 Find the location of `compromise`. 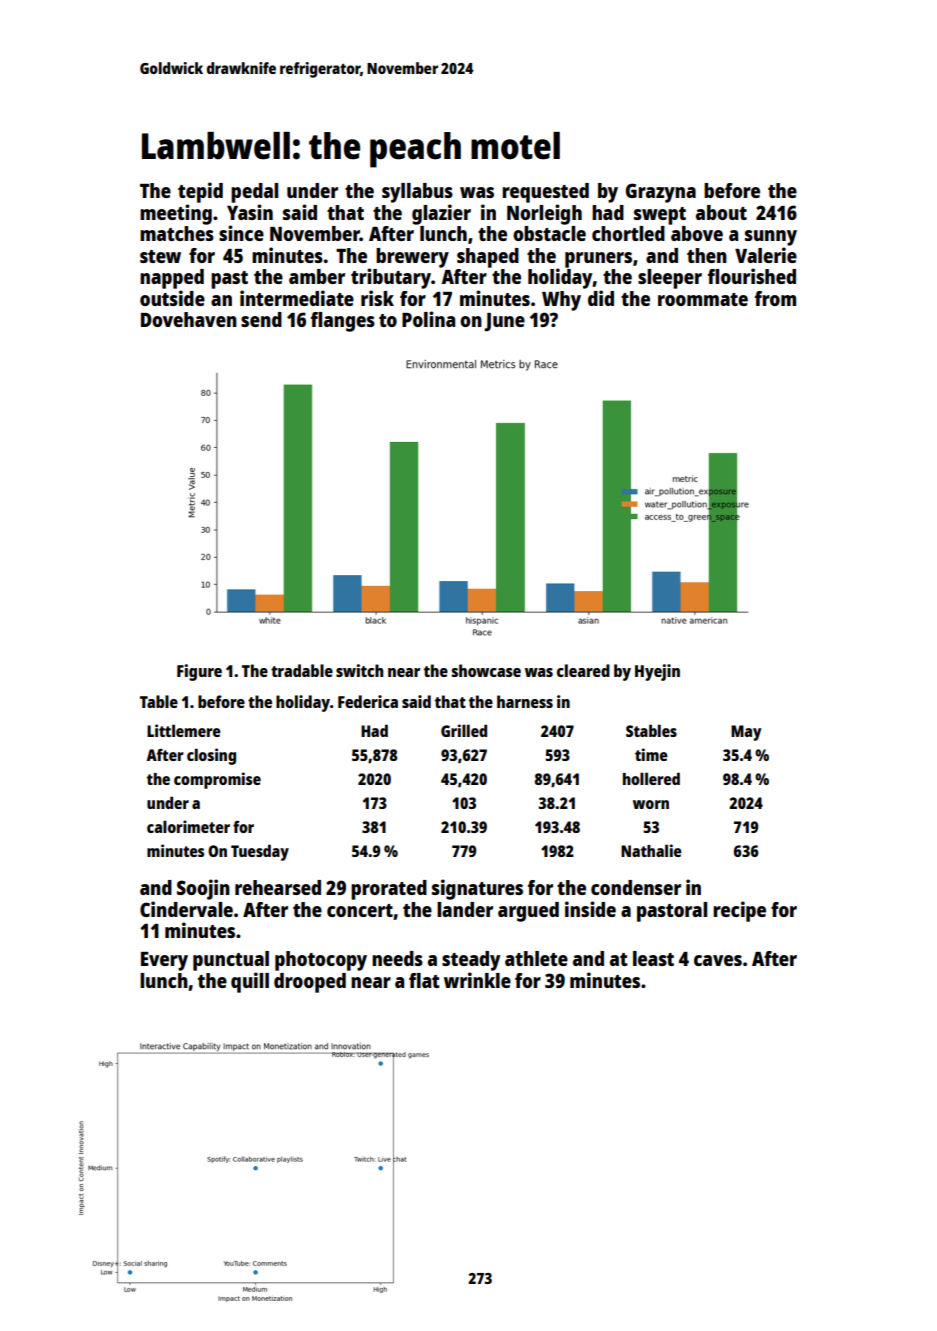

compromise is located at coordinates (217, 780).
